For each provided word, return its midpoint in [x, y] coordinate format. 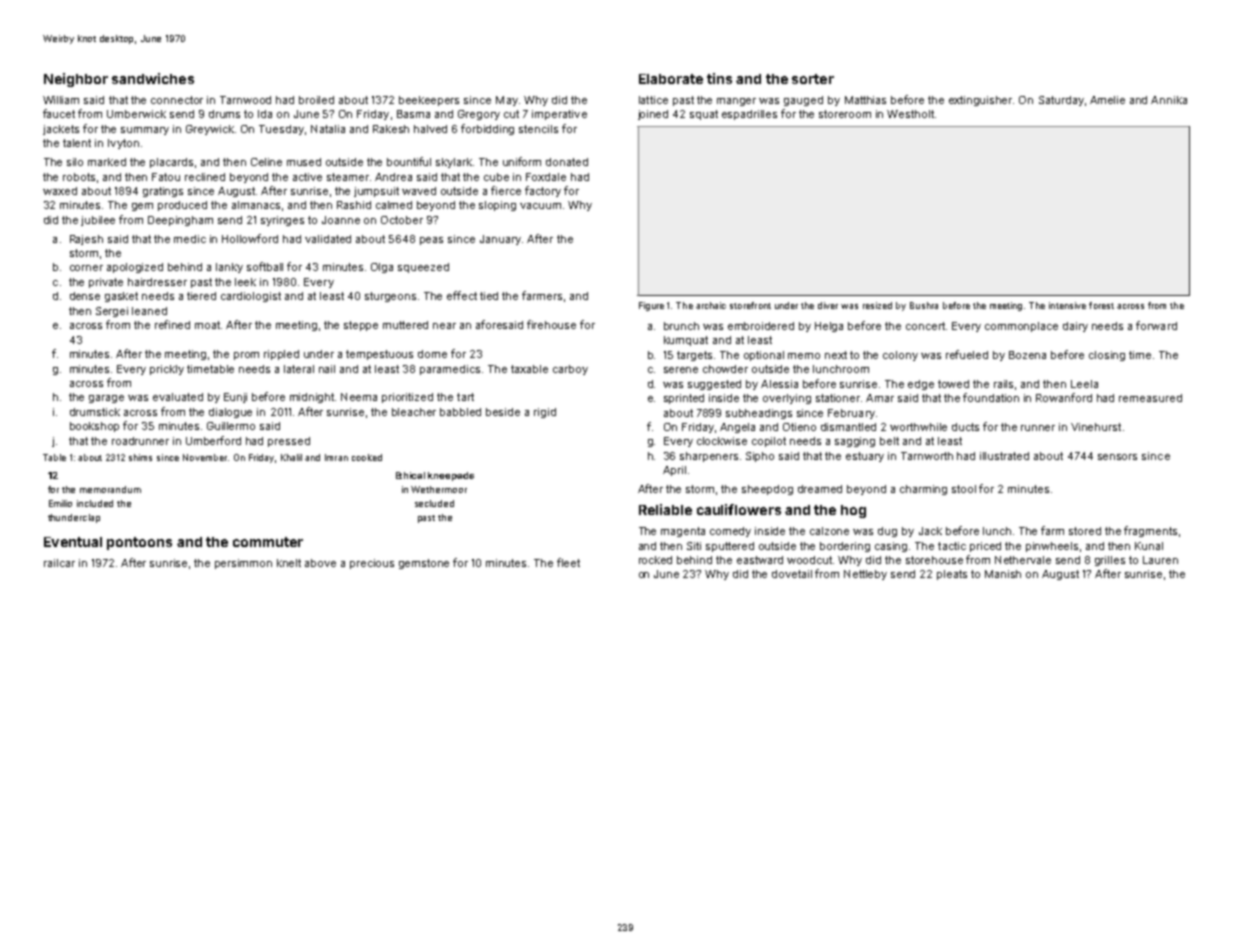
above [320, 563]
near [444, 326]
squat [704, 115]
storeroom [845, 114]
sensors [1117, 457]
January [500, 240]
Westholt [910, 114]
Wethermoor [439, 489]
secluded [434, 503]
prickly [167, 370]
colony [900, 356]
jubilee [98, 221]
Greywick [210, 130]
